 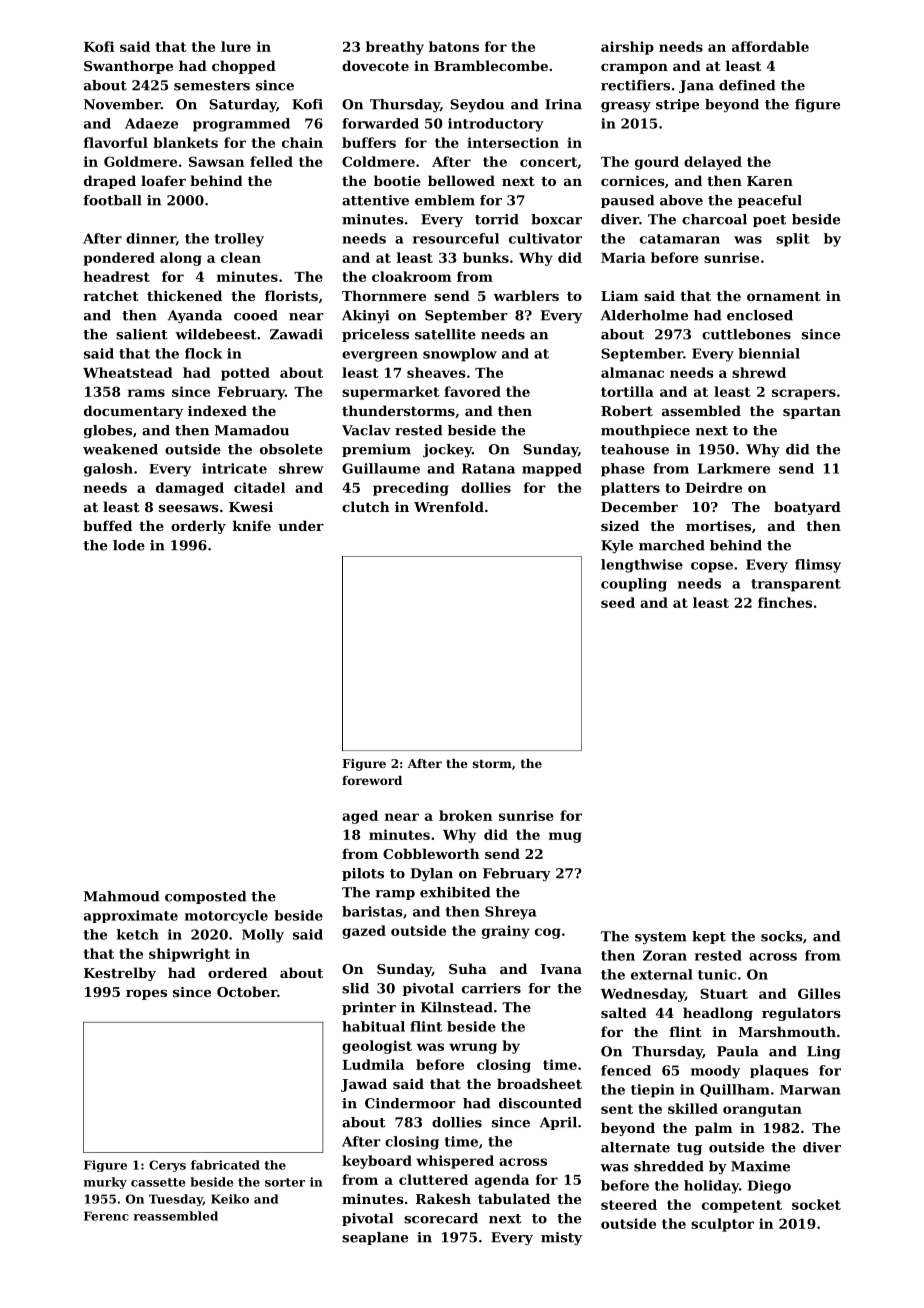 What do you see at coordinates (627, 48) in the page?
I see `airship` at bounding box center [627, 48].
